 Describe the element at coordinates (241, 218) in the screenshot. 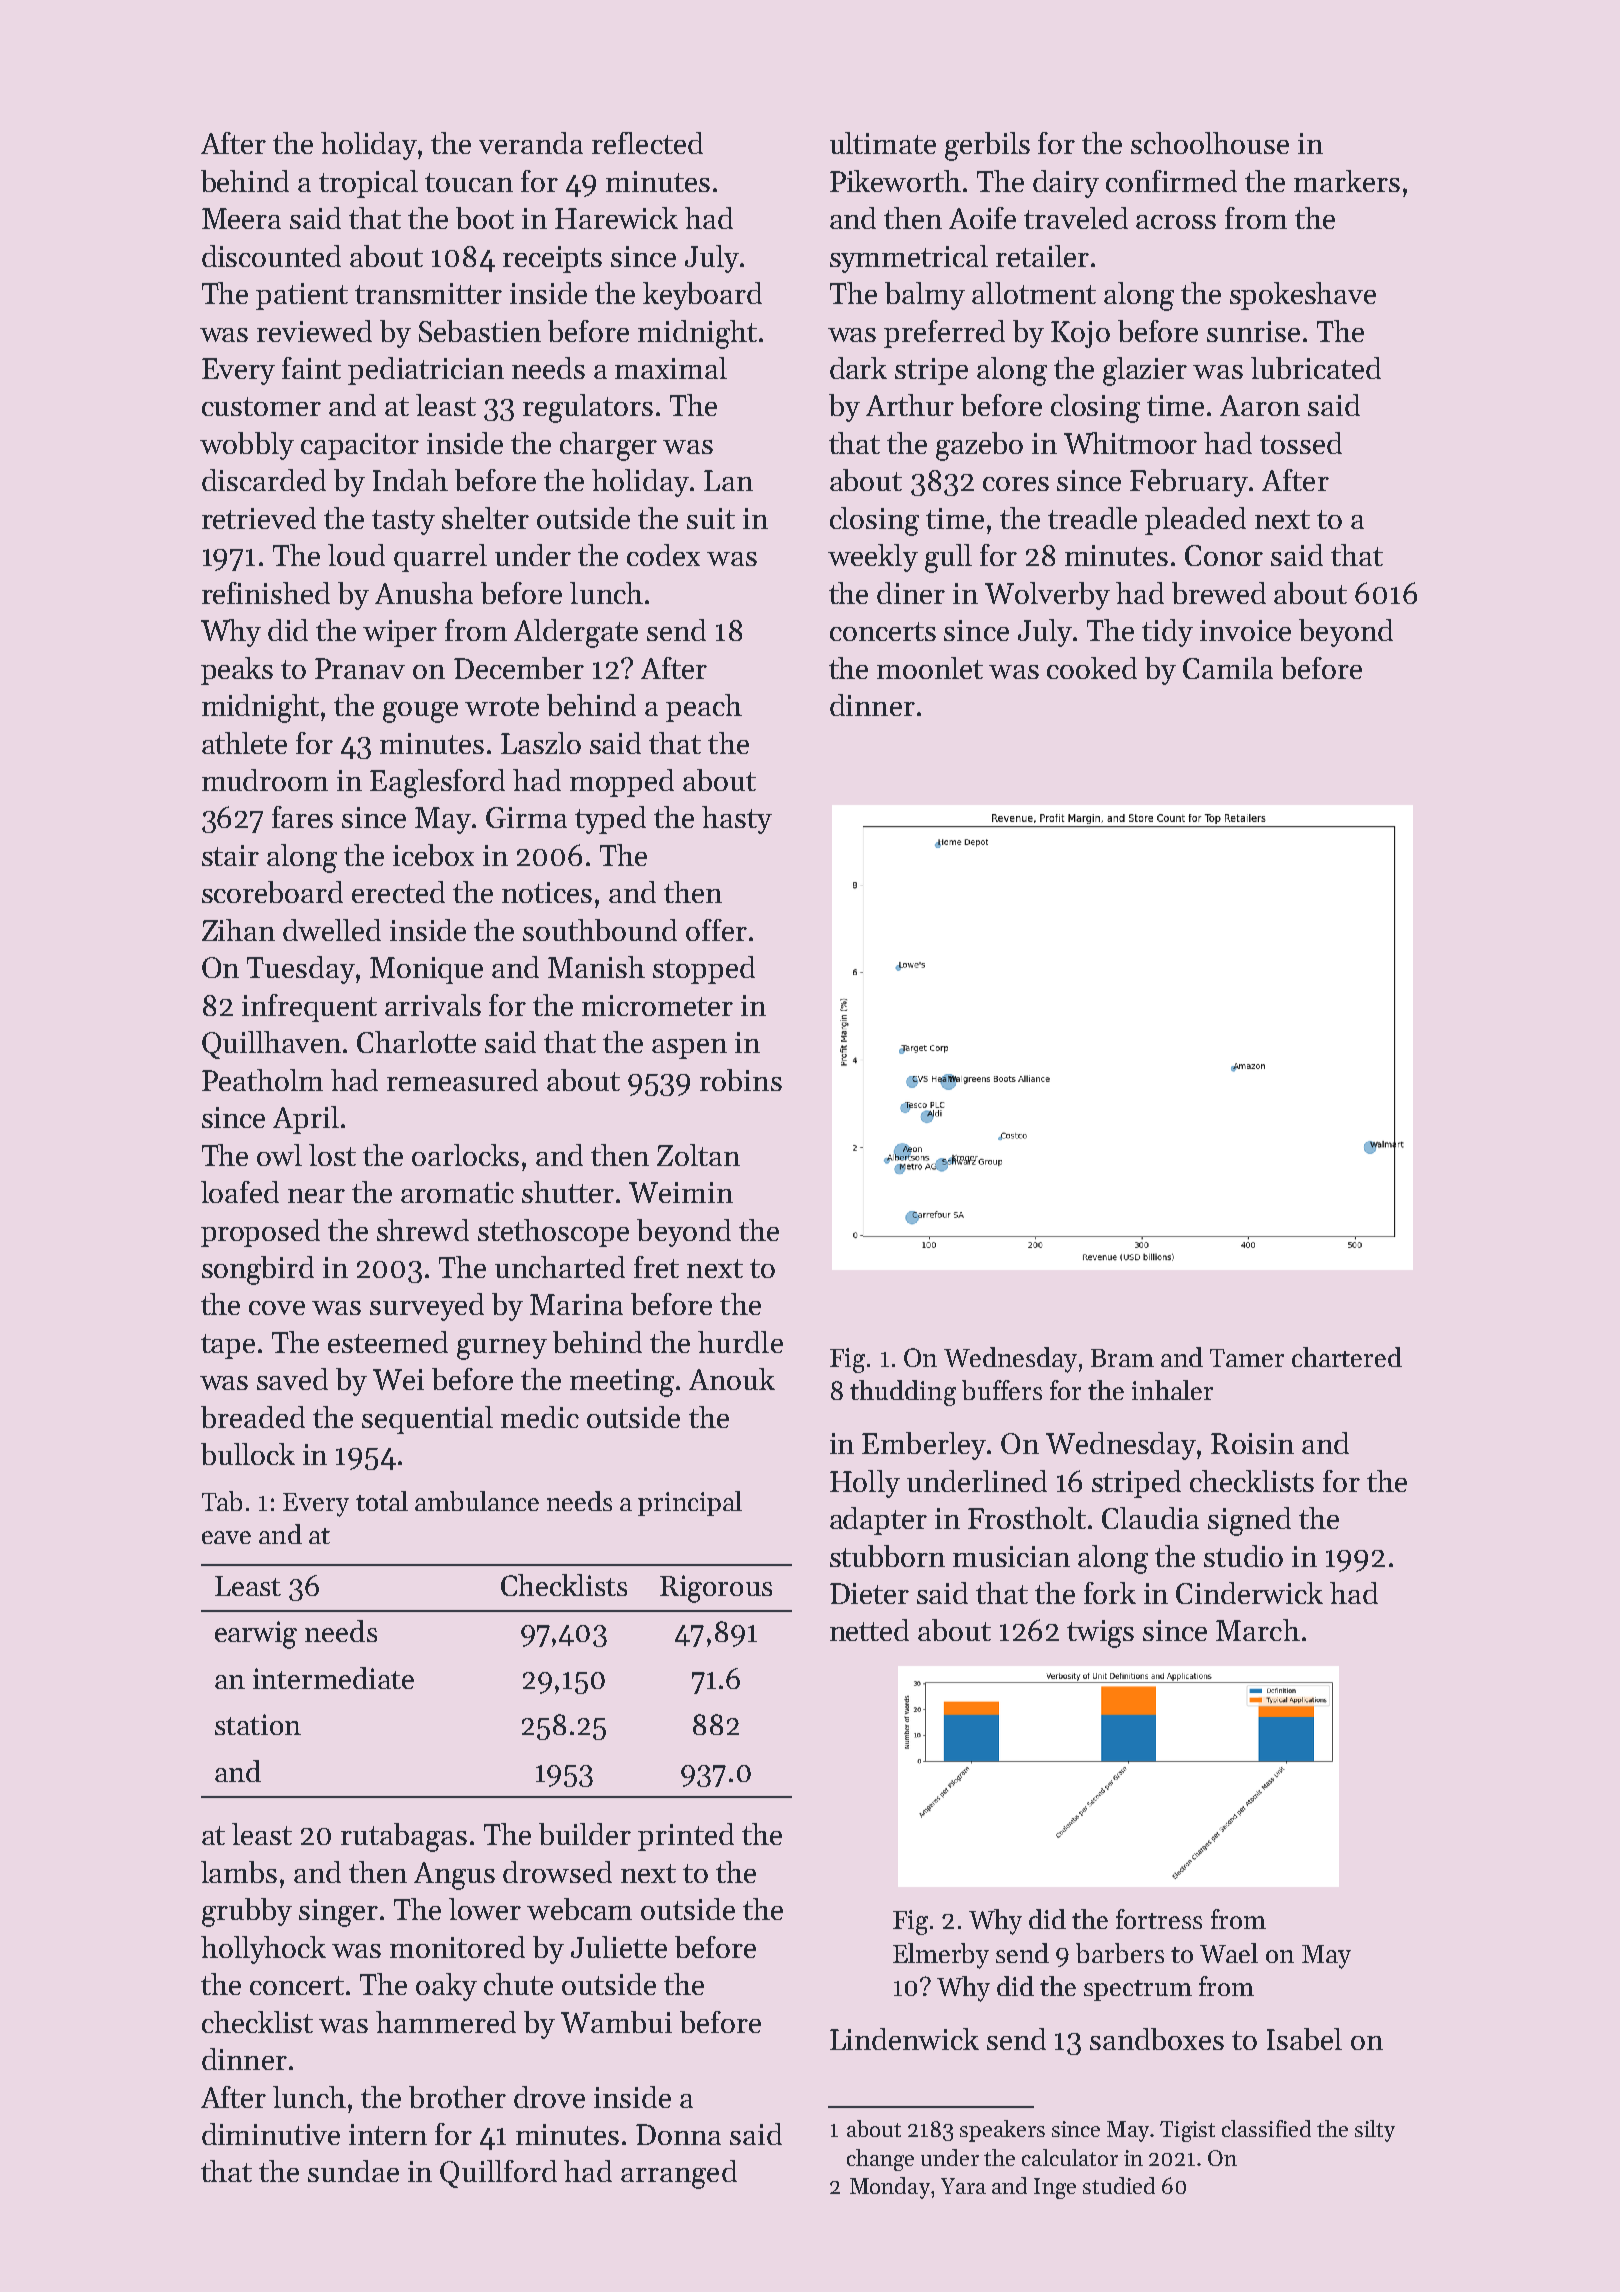

I see `Meera` at that location.
